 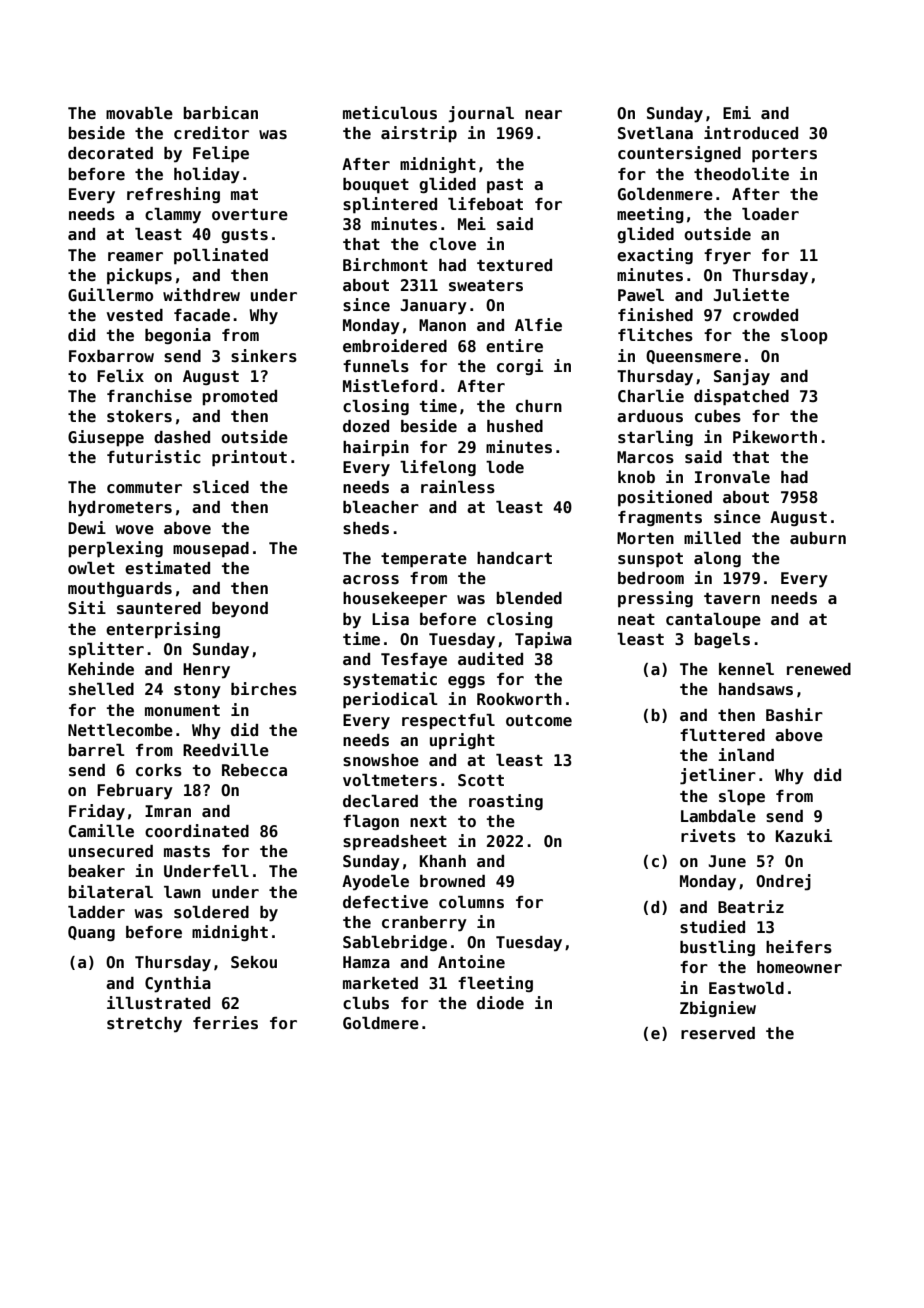 What do you see at coordinates (775, 436) in the image?
I see `Pikeworth` at bounding box center [775, 436].
